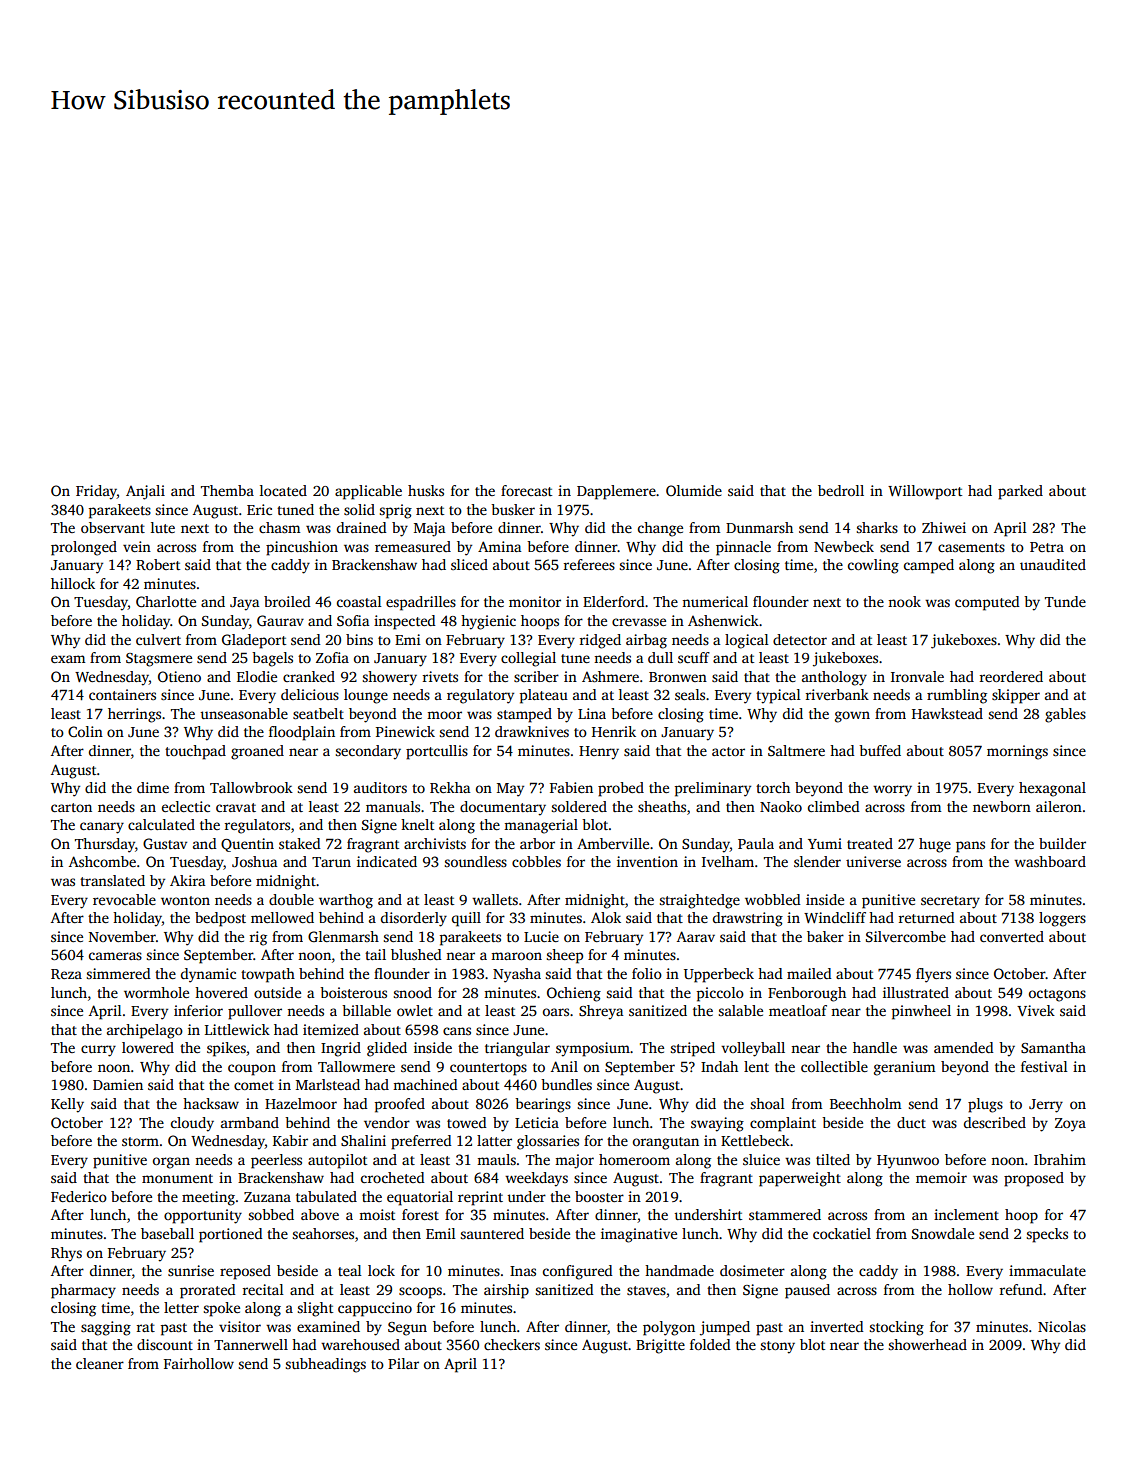 The width and height of the screenshot is (1137, 1471). I want to click on Willowport, so click(925, 492).
